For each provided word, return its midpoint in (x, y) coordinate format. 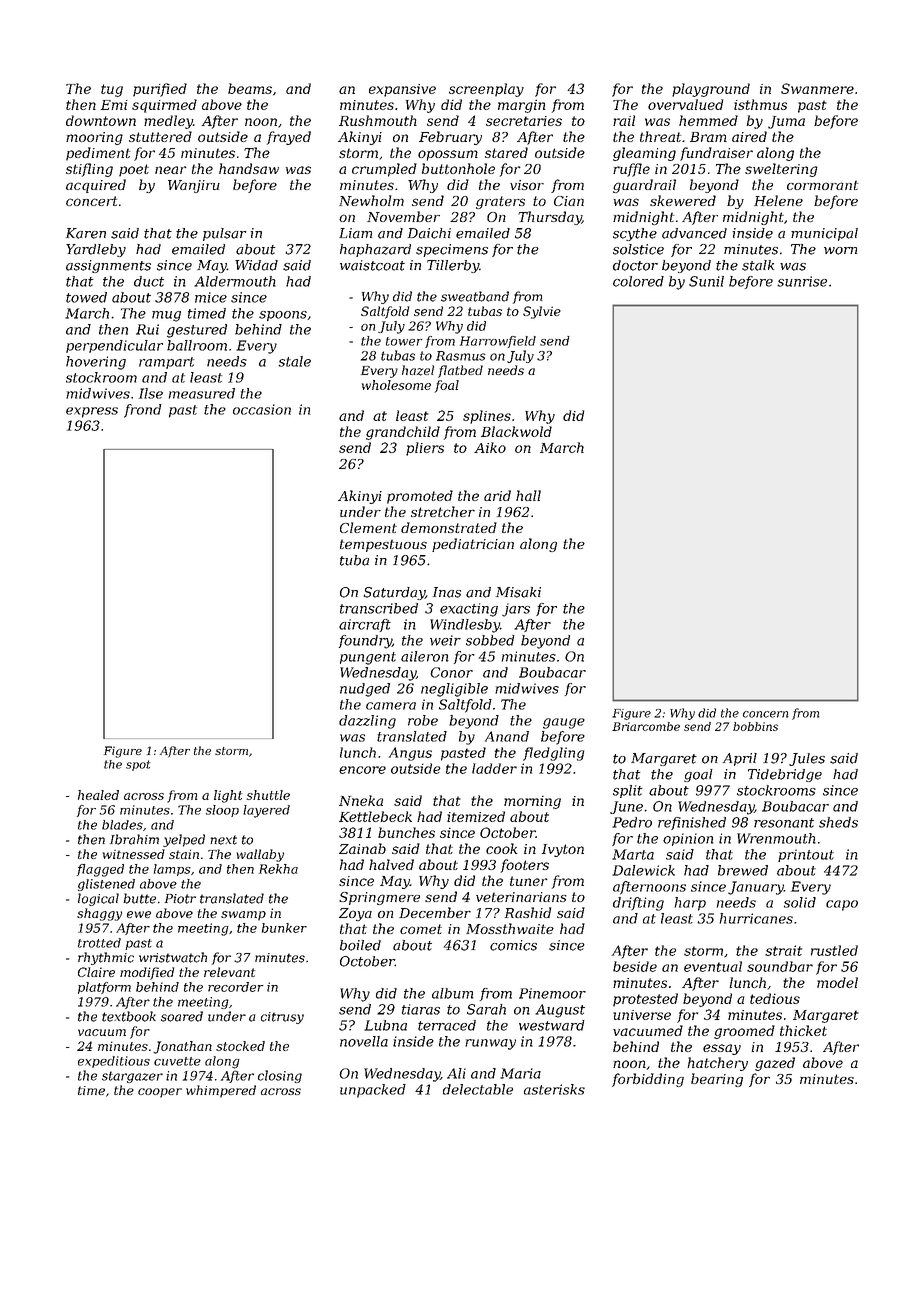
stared (506, 152)
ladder (494, 768)
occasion (262, 409)
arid (497, 495)
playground (711, 90)
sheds (838, 822)
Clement (368, 527)
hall (528, 495)
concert (91, 201)
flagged (100, 870)
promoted (420, 497)
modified (147, 973)
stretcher (443, 511)
